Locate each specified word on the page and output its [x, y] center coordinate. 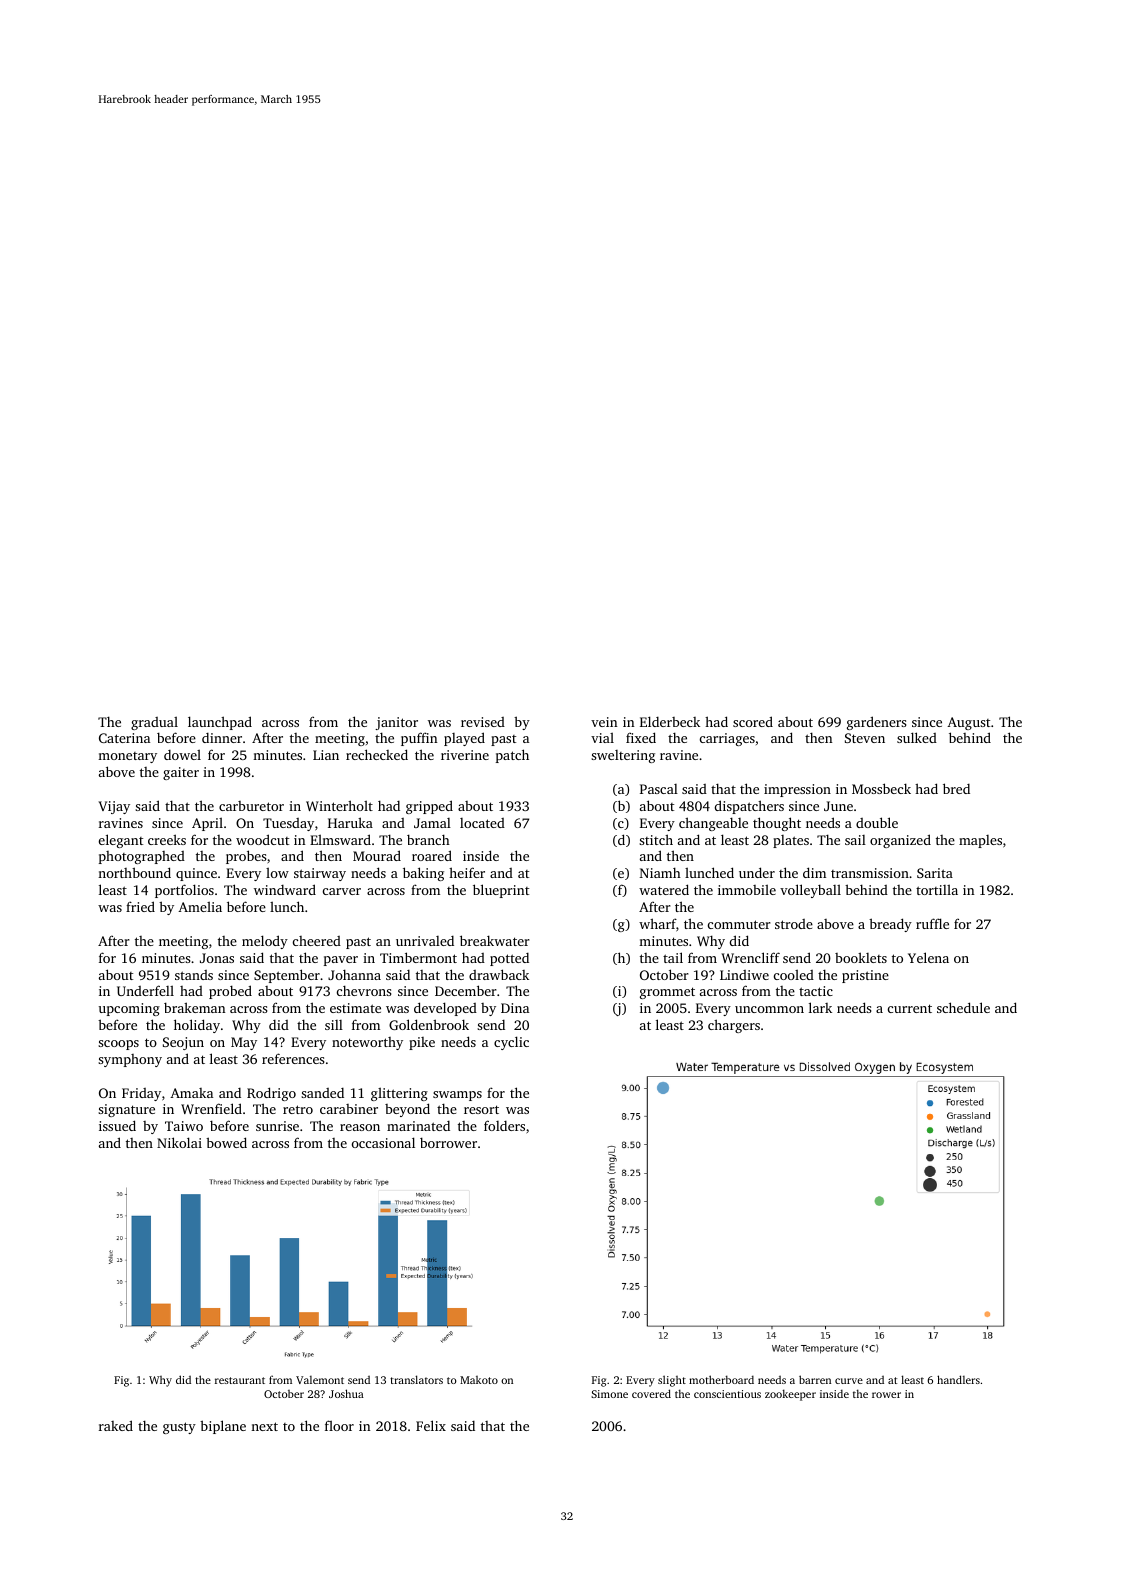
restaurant [240, 1380]
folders [504, 1125]
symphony [130, 1060]
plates [791, 841]
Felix [431, 1425]
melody [265, 942]
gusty [179, 1428]
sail [855, 840]
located [482, 823]
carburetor [251, 806]
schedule [963, 1007]
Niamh [660, 872]
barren [815, 1379]
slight [672, 1381]
